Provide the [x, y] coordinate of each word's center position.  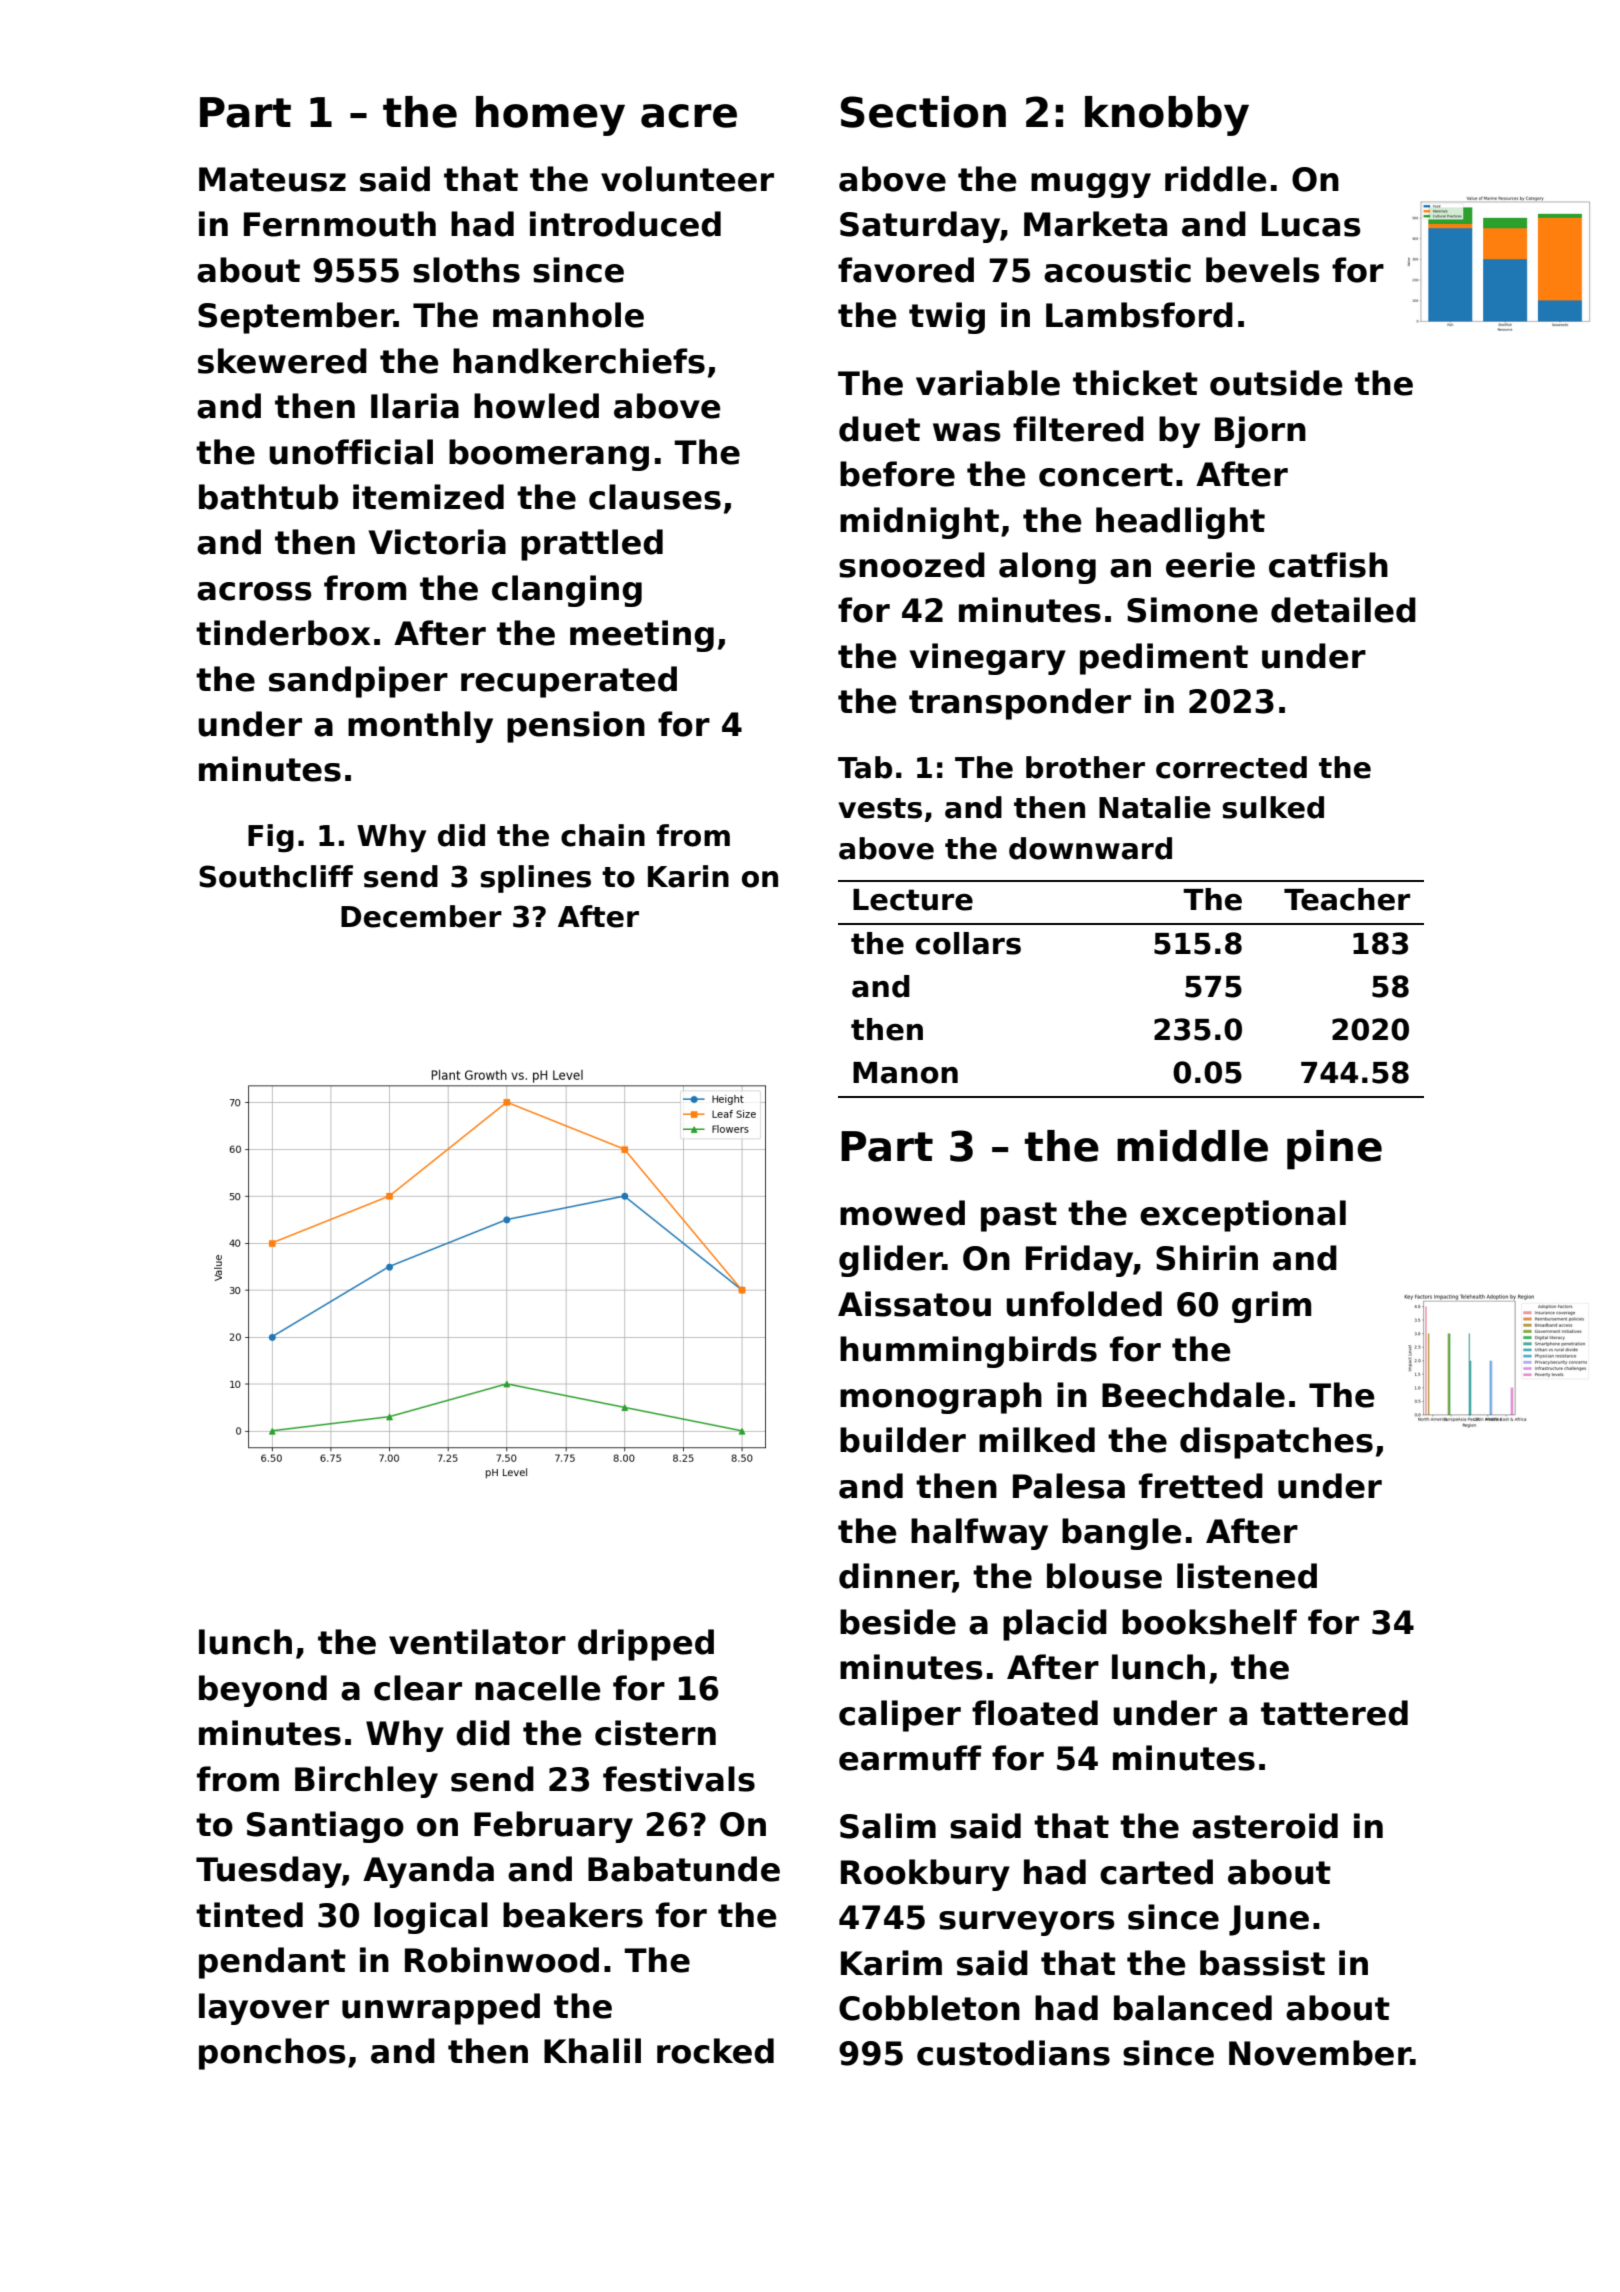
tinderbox [283, 633]
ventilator [477, 1642]
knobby [1167, 116]
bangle [1121, 1534]
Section [923, 112]
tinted [249, 1915]
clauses [655, 497]
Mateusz [272, 179]
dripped [646, 1645]
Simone [1192, 610]
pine [1334, 1150]
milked [1037, 1440]
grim [1271, 1307]
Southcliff [276, 876]
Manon [905, 1073]
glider [891, 1261]
